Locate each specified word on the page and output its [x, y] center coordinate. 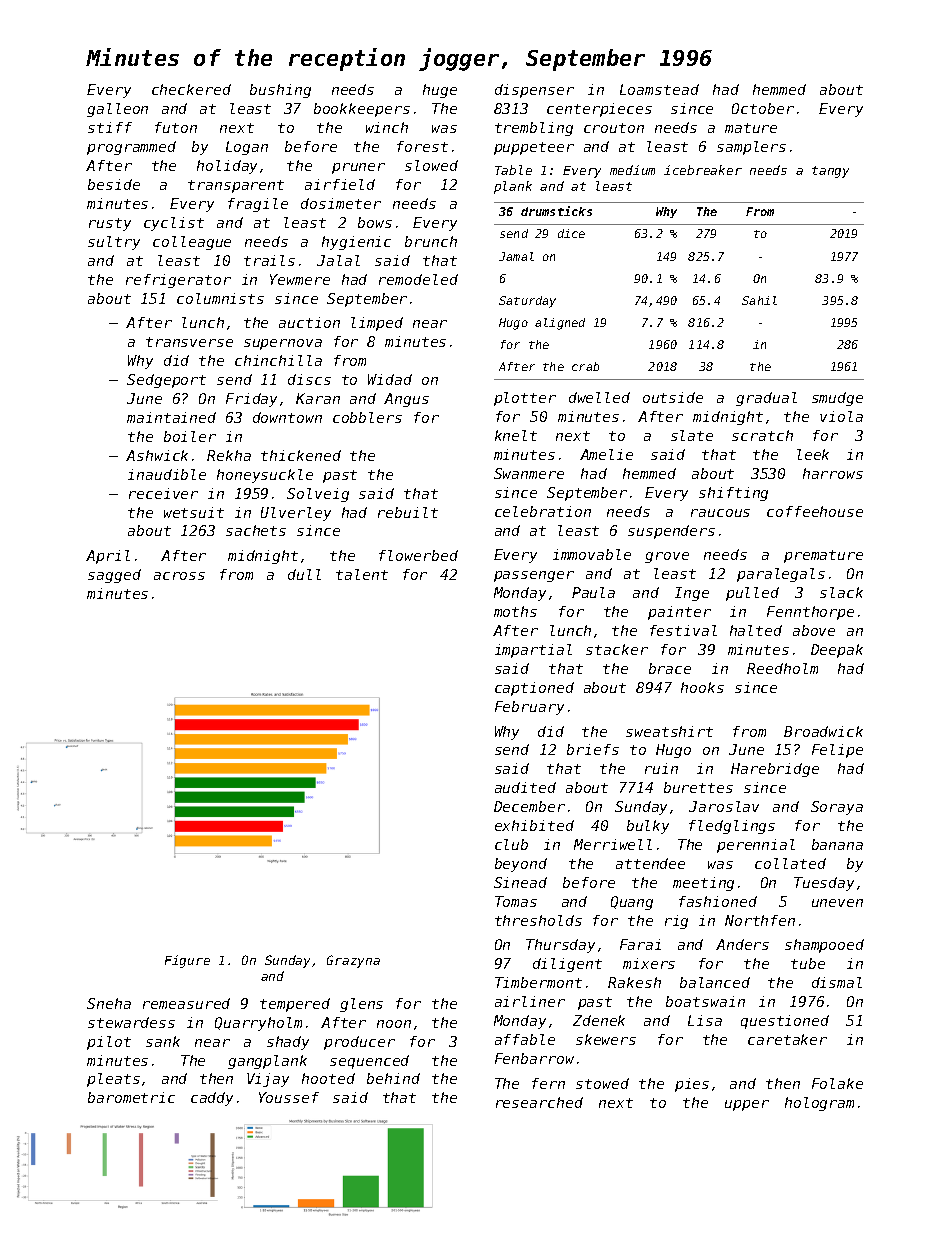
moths [515, 611]
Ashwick [157, 455]
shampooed [824, 946]
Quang [632, 903]
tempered [295, 1005]
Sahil [759, 300]
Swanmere [529, 473]
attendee [650, 863]
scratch [762, 435]
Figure [187, 961]
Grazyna [353, 961]
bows [375, 222]
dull [304, 574]
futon [176, 127]
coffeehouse [815, 511]
